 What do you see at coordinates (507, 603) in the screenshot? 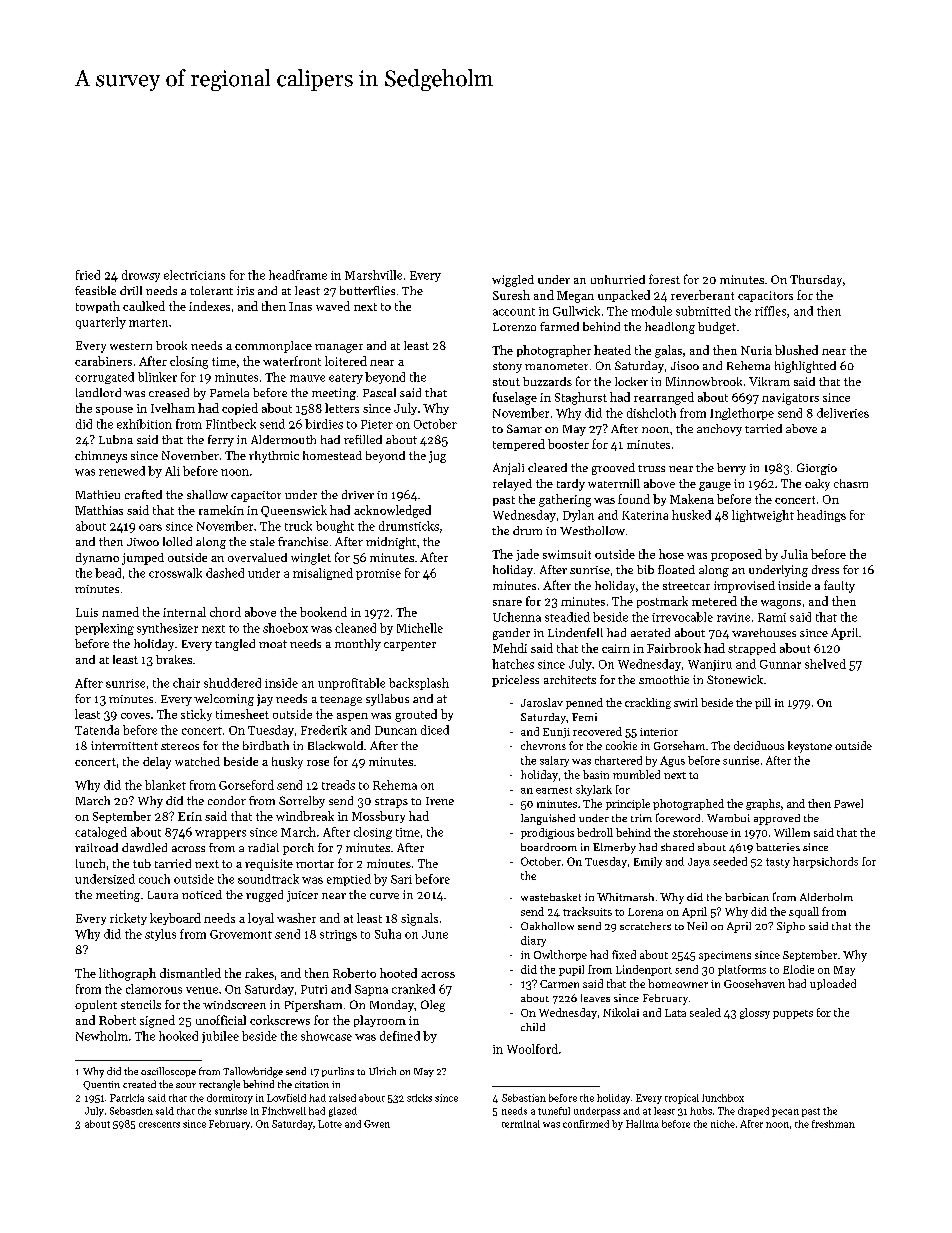
I see `snare` at bounding box center [507, 603].
